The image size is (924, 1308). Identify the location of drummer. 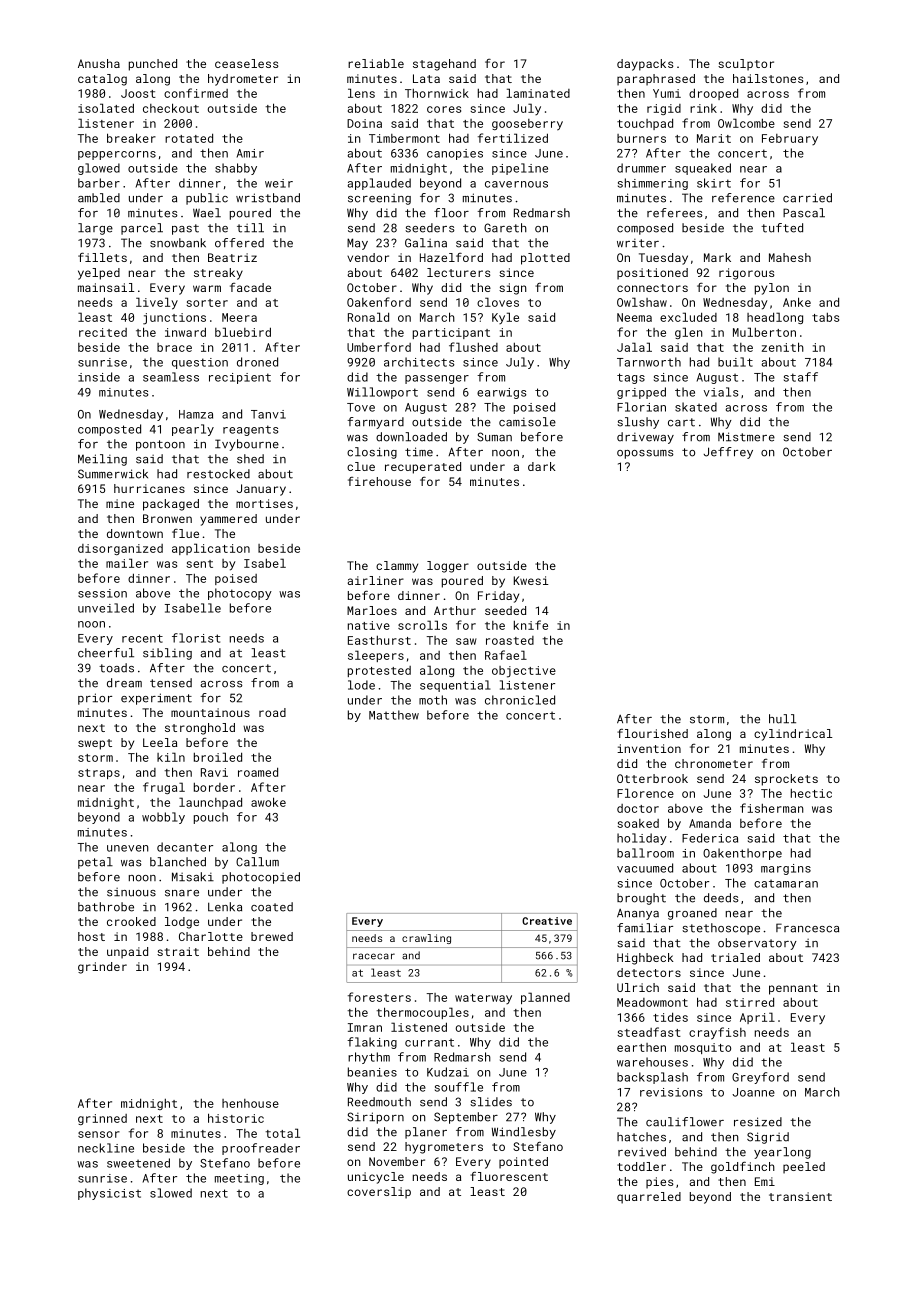
(641, 168).
